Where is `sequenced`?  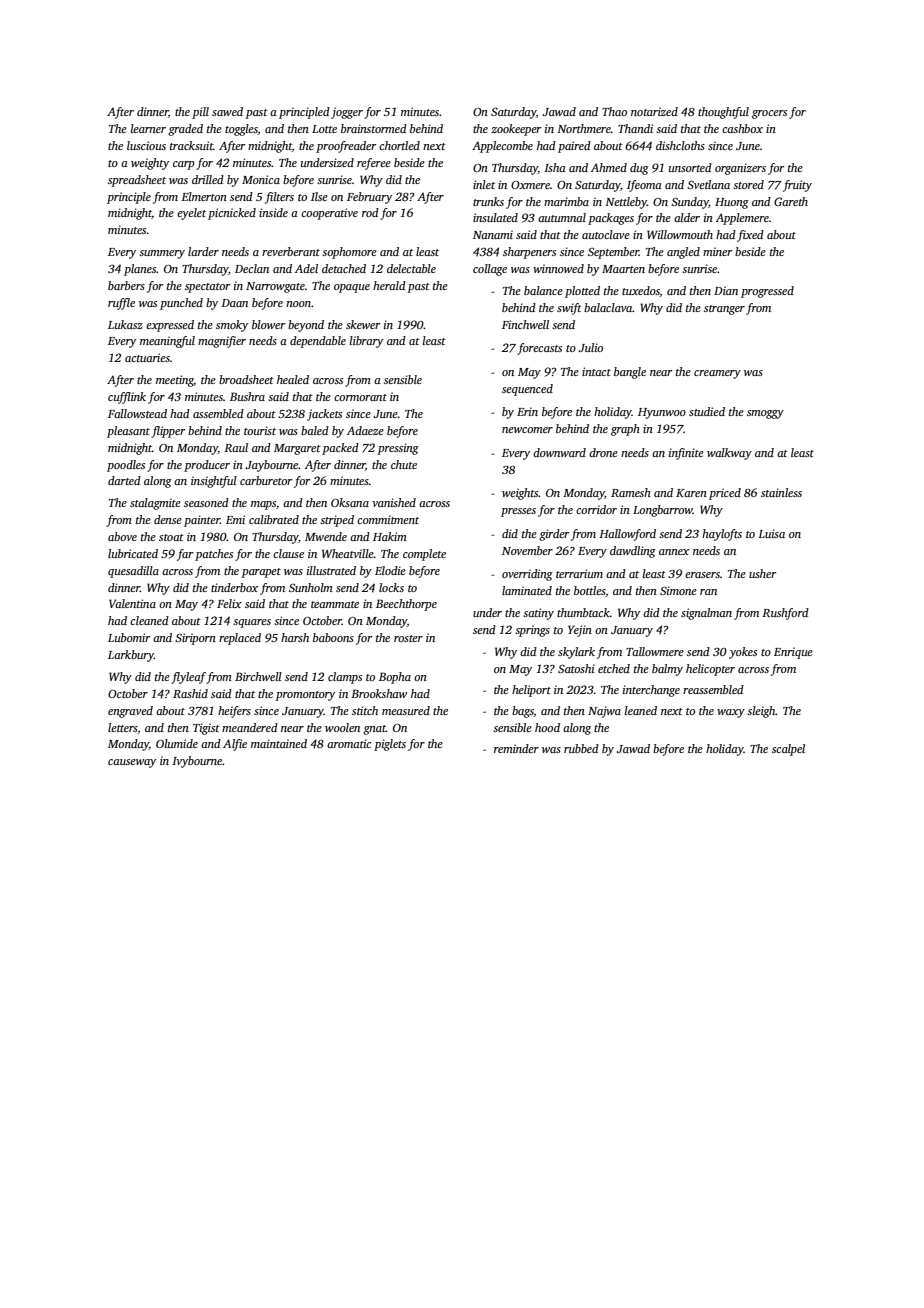 sequenced is located at coordinates (527, 390).
